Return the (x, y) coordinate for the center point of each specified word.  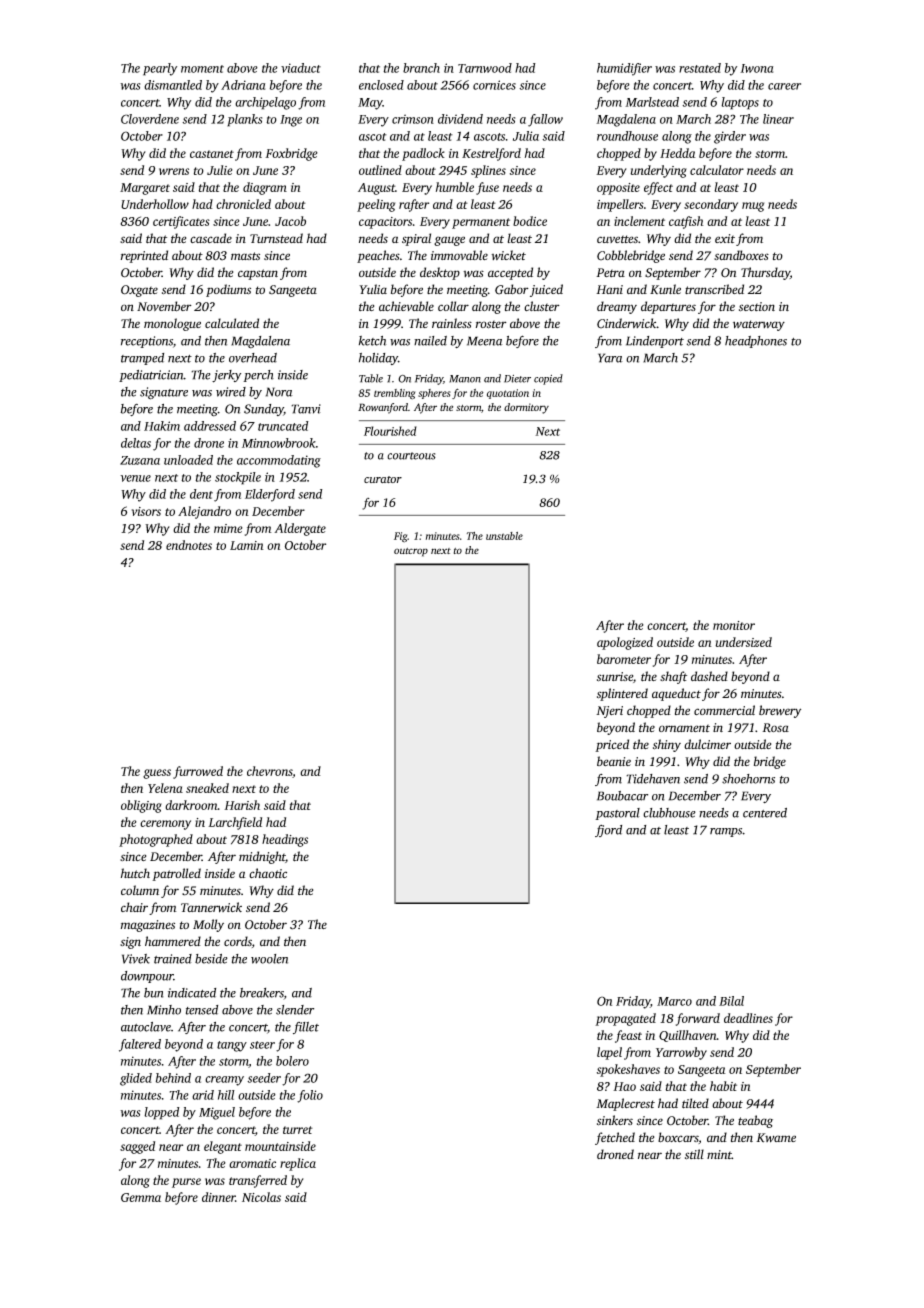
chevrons (270, 772)
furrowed (198, 772)
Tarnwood (485, 68)
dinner (219, 1197)
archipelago (265, 103)
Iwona (756, 68)
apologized (625, 643)
